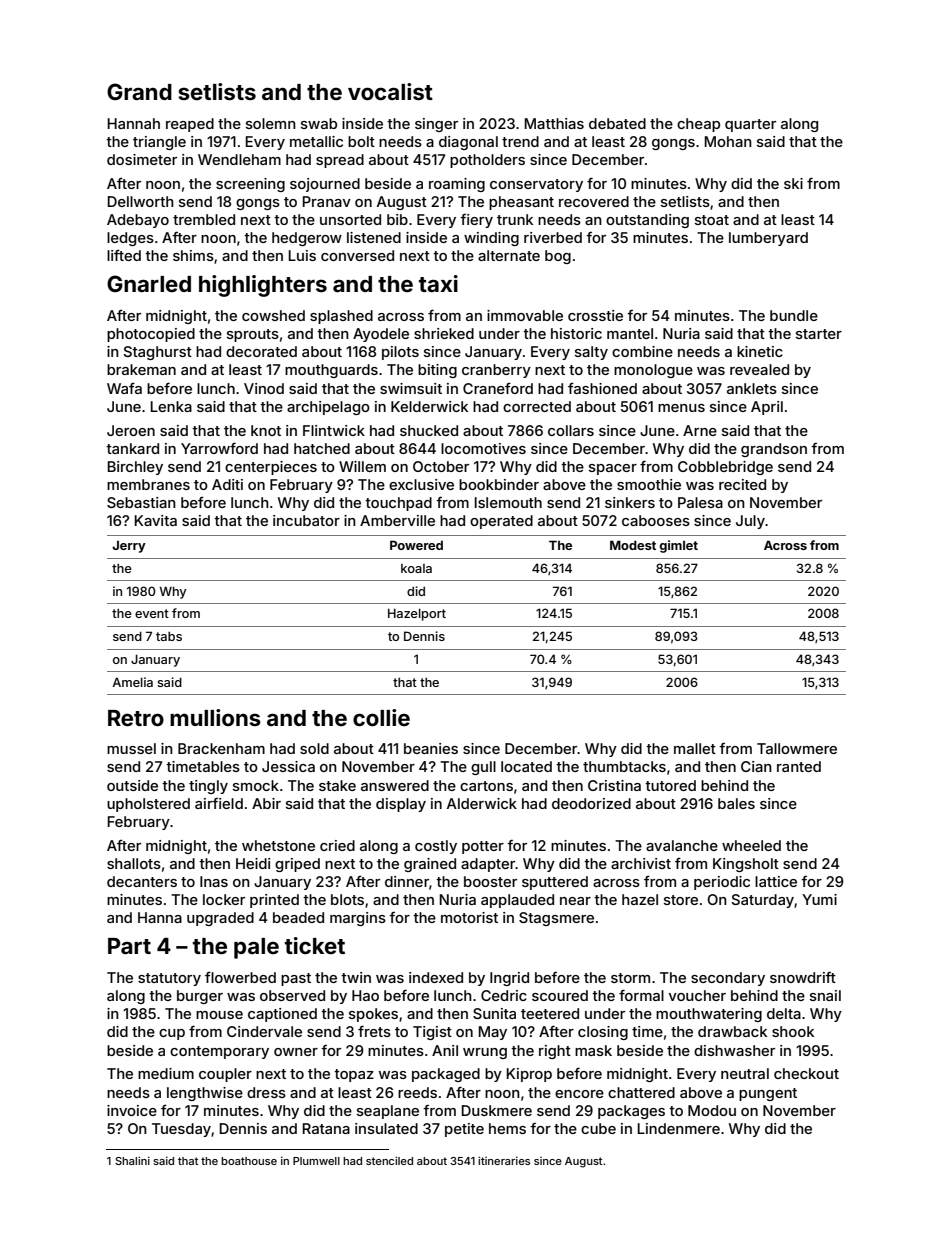 This document has width=952, height=1233. What do you see at coordinates (142, 159) in the document?
I see `dosimeter` at bounding box center [142, 159].
